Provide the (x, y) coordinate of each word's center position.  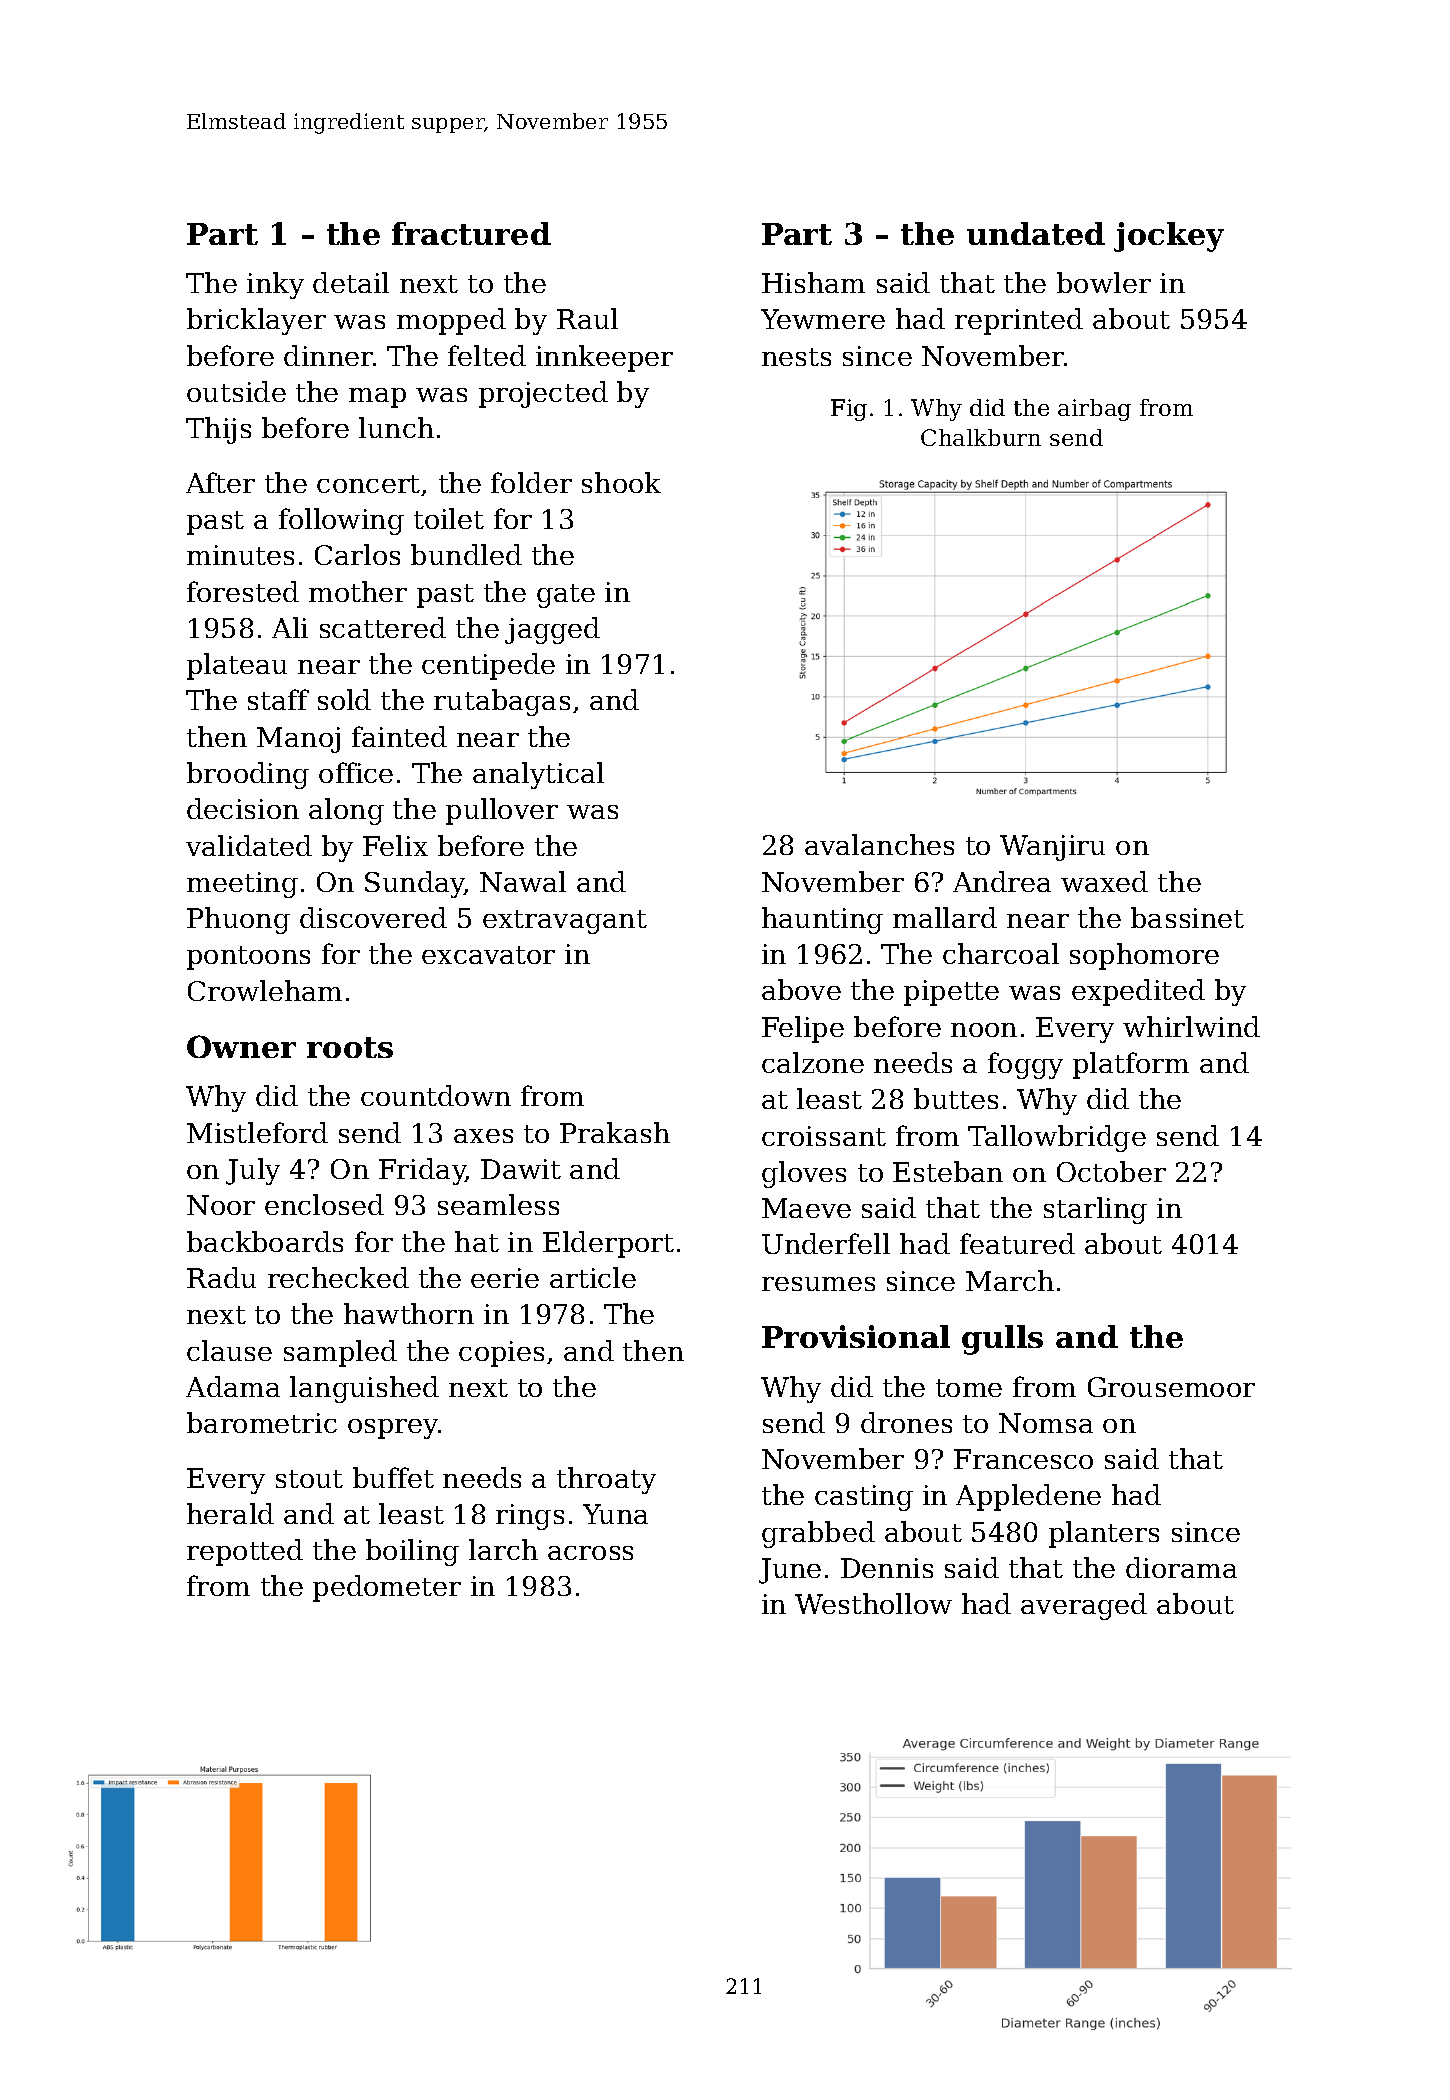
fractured (471, 233)
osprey (393, 1429)
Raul (587, 318)
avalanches (879, 844)
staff (278, 699)
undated (1036, 233)
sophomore (1144, 956)
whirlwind (1191, 1026)
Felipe (803, 1029)
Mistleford (257, 1132)
